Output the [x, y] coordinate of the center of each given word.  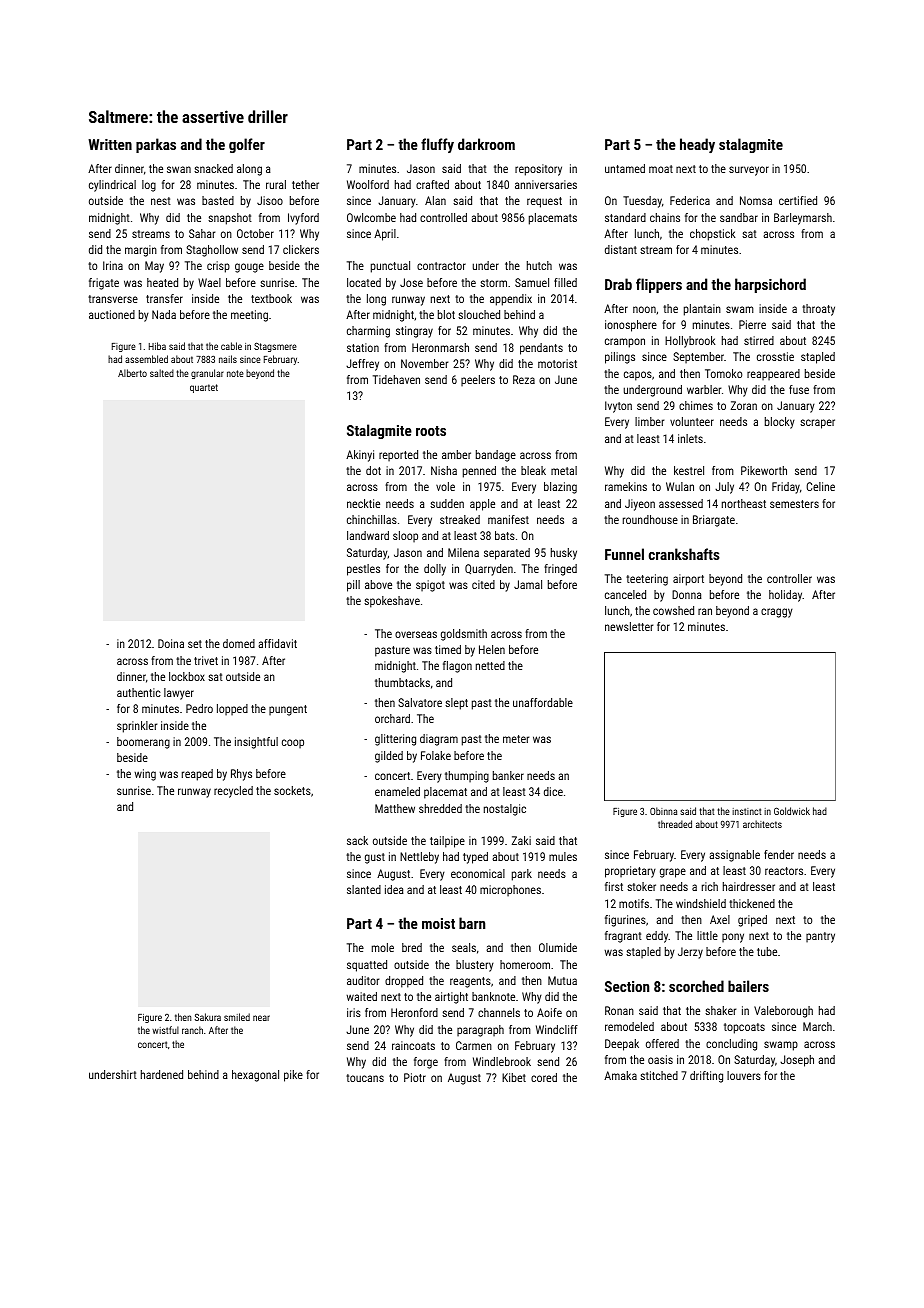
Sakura [208, 1017]
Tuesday [642, 202]
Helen [492, 649]
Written [110, 144]
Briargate [714, 521]
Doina [171, 643]
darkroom [486, 144]
